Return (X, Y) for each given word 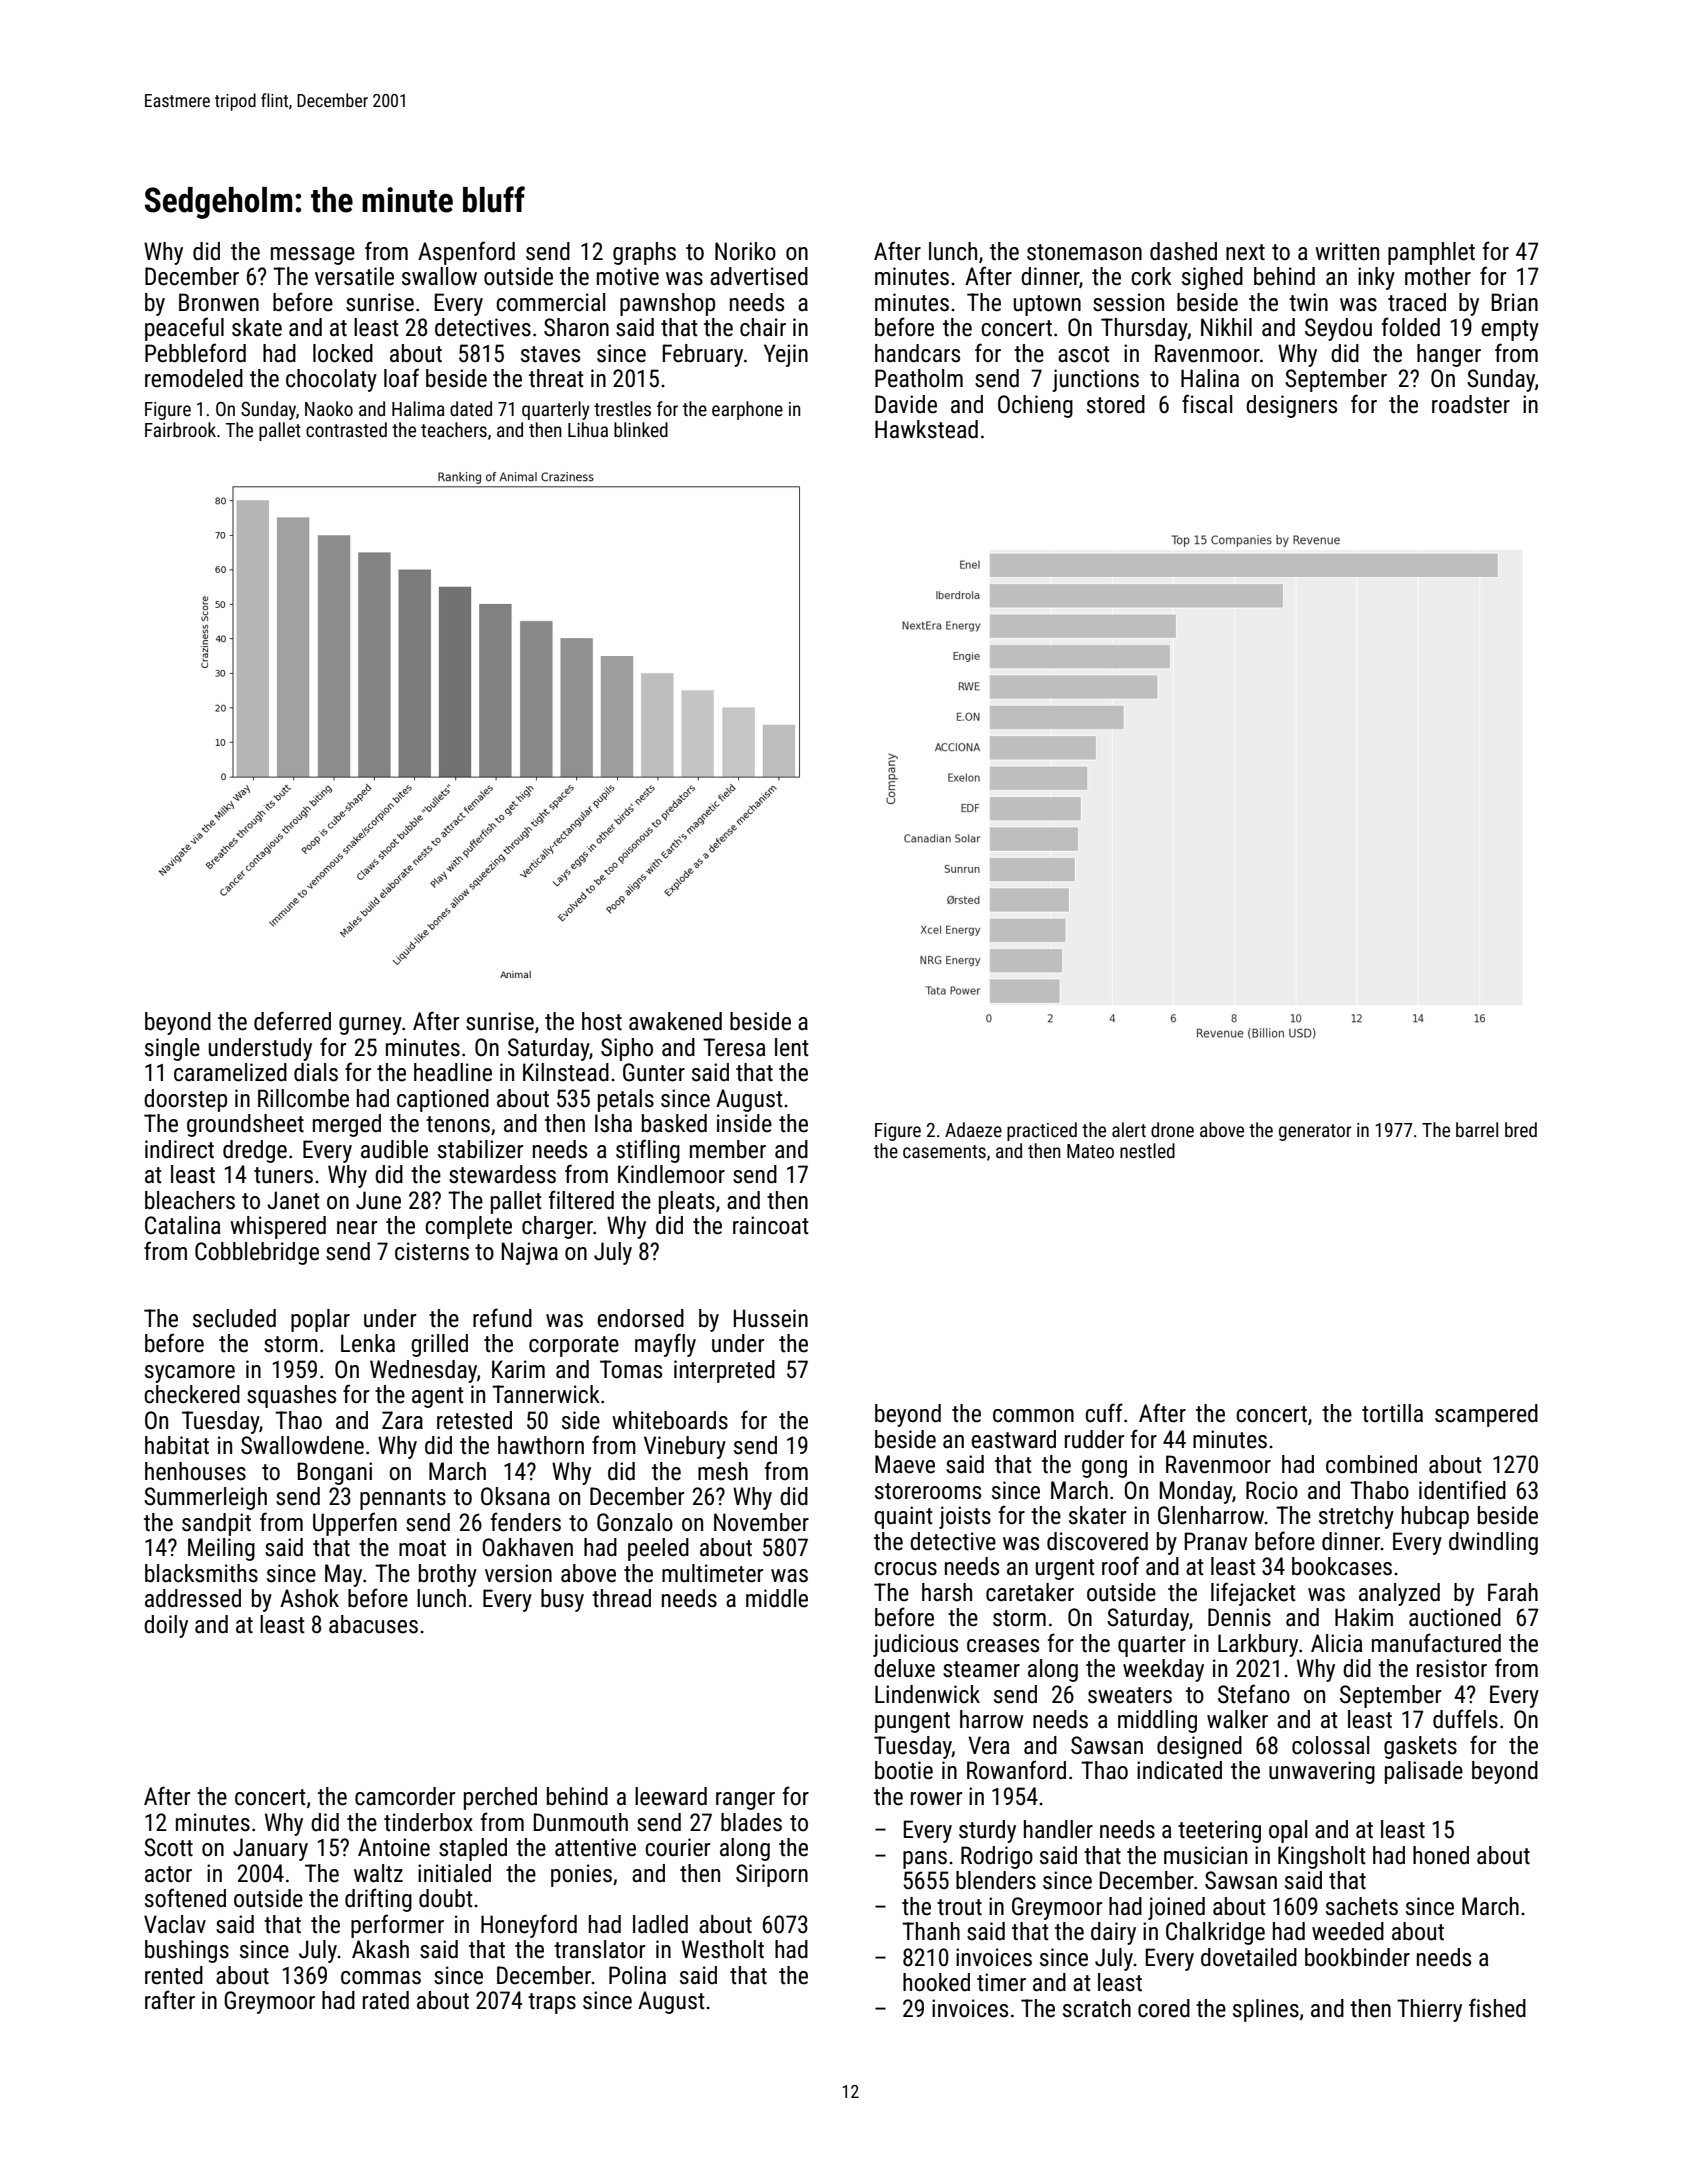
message (313, 256)
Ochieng (1035, 406)
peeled (658, 1549)
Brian (1515, 302)
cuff (1104, 1413)
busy (562, 1600)
